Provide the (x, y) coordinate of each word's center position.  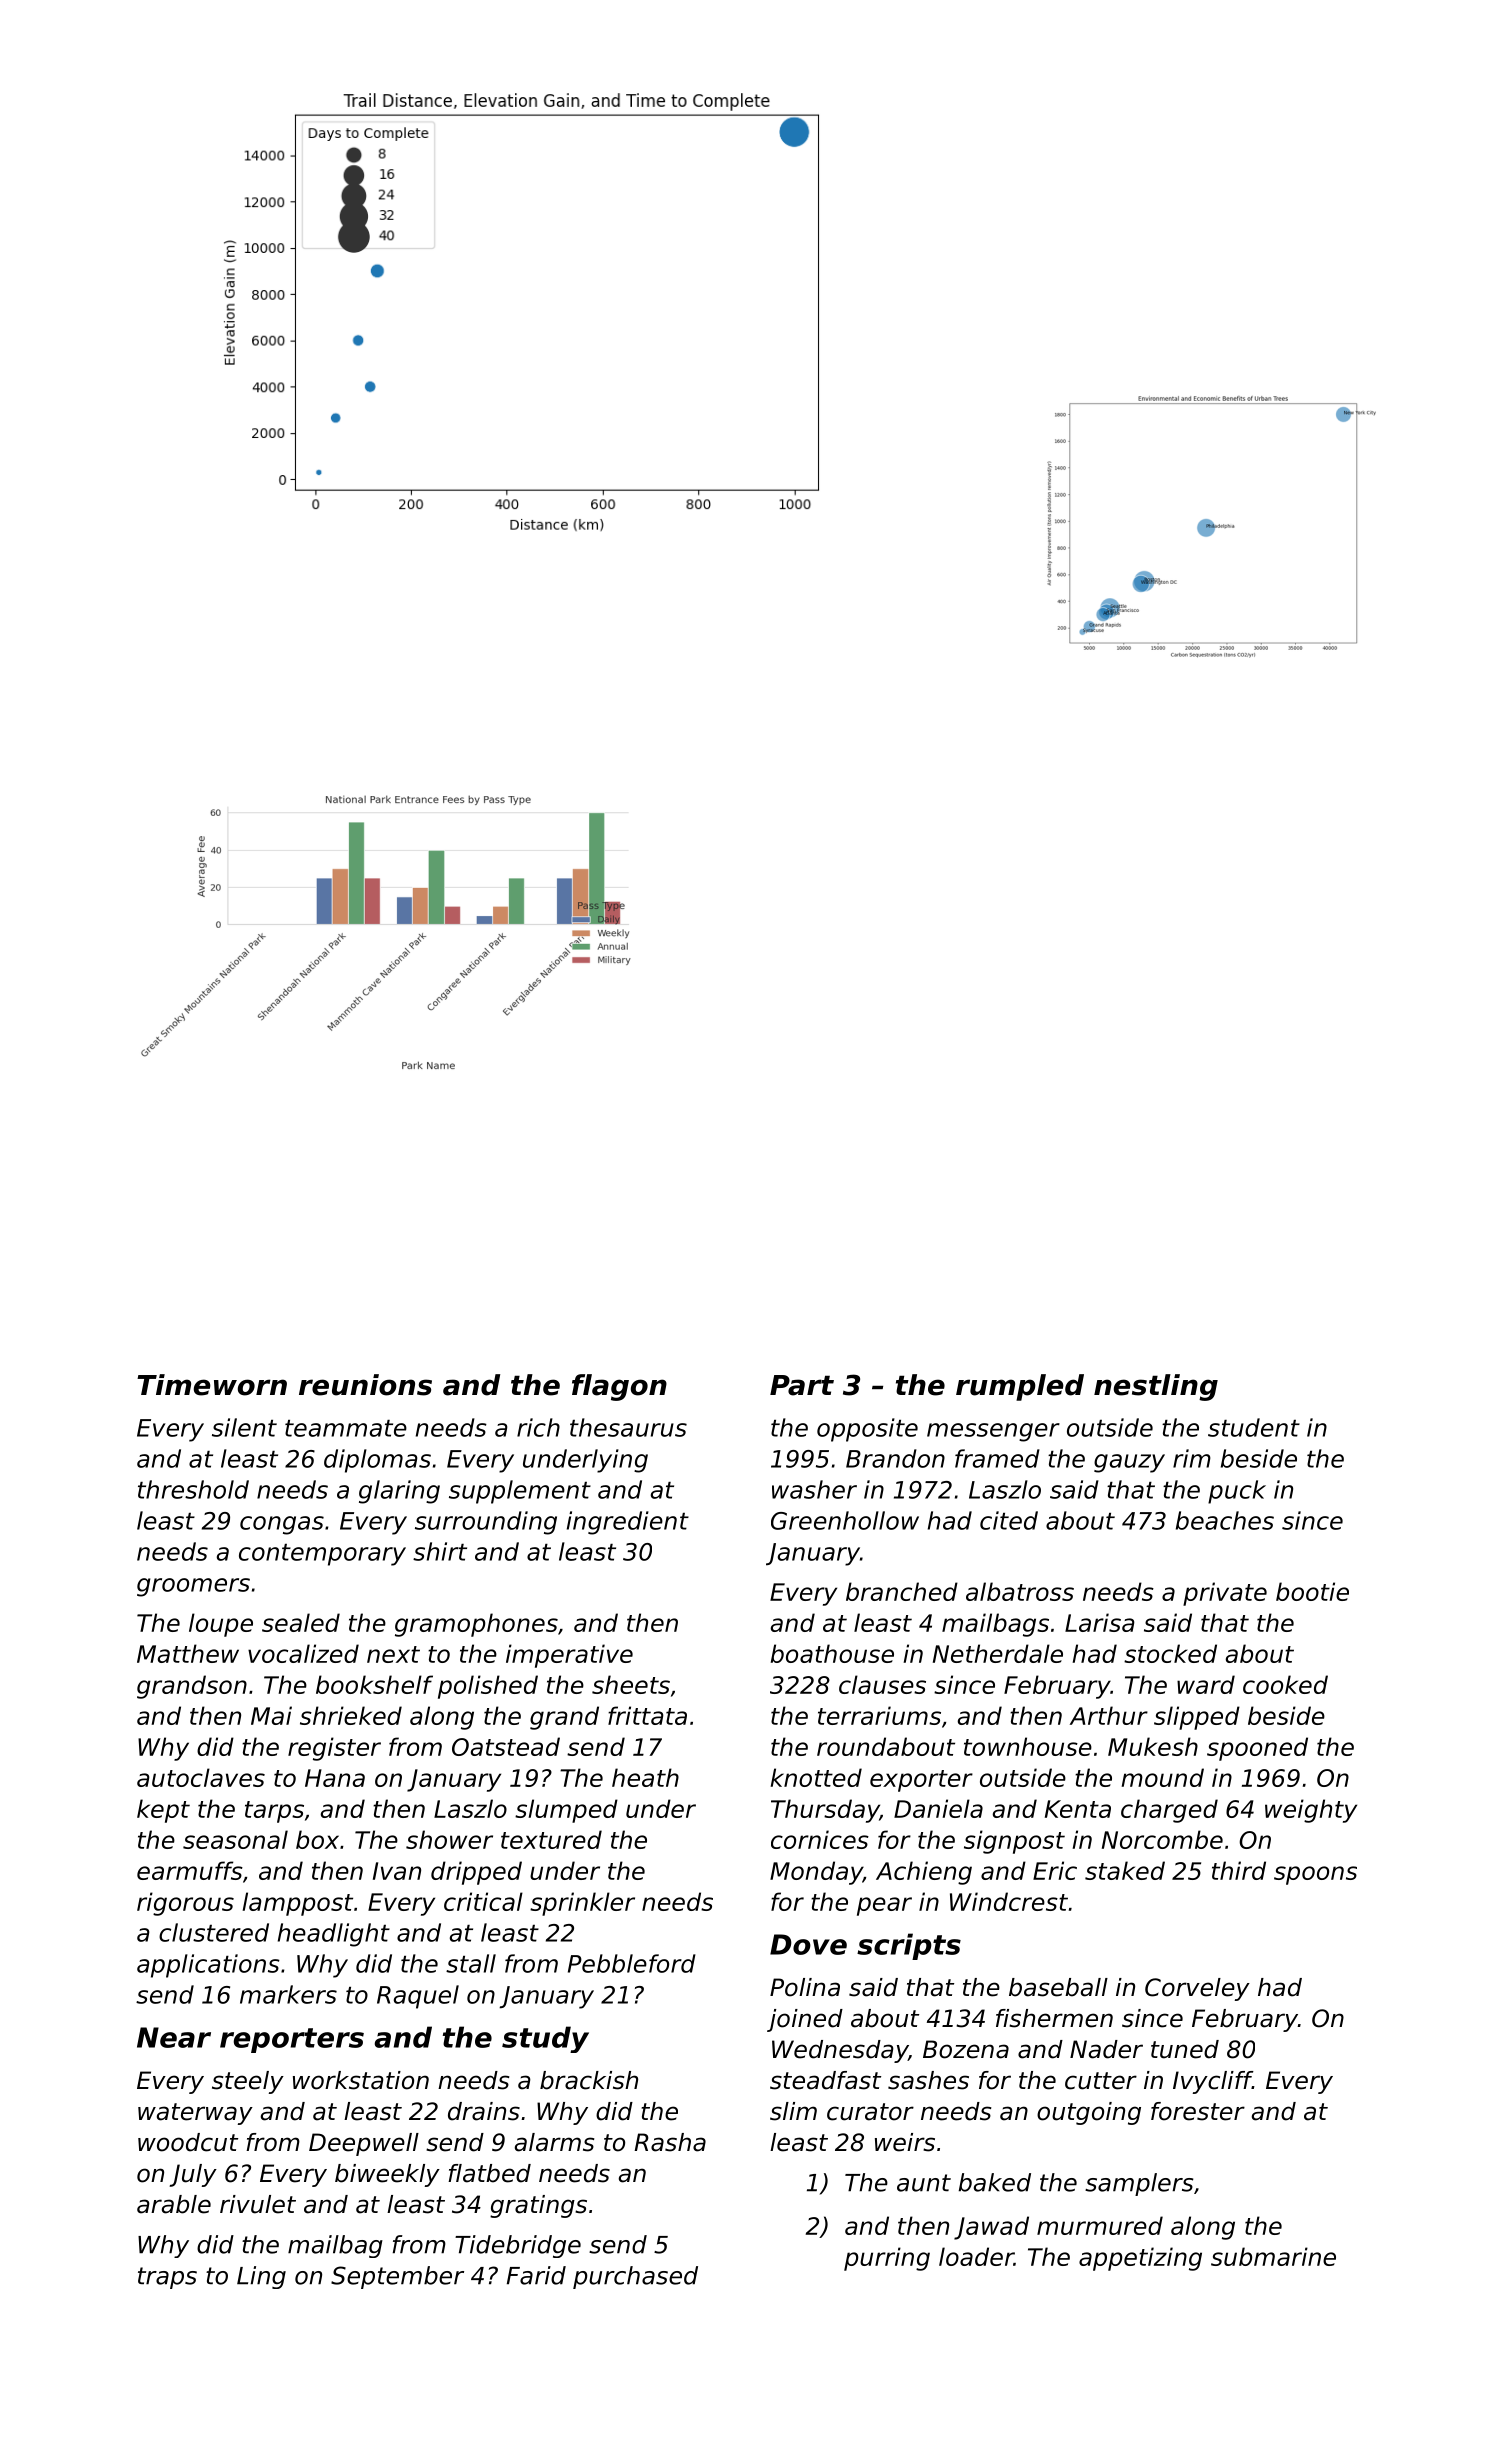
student (1254, 1427)
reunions (365, 1385)
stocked (1170, 1653)
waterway (195, 2114)
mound (1162, 1777)
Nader (1106, 2049)
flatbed (489, 2173)
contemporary (322, 1555)
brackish (589, 2080)
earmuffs (190, 1870)
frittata (647, 1715)
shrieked (351, 1715)
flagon (619, 1387)
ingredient (628, 1523)
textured (551, 1839)
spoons (1315, 1875)
